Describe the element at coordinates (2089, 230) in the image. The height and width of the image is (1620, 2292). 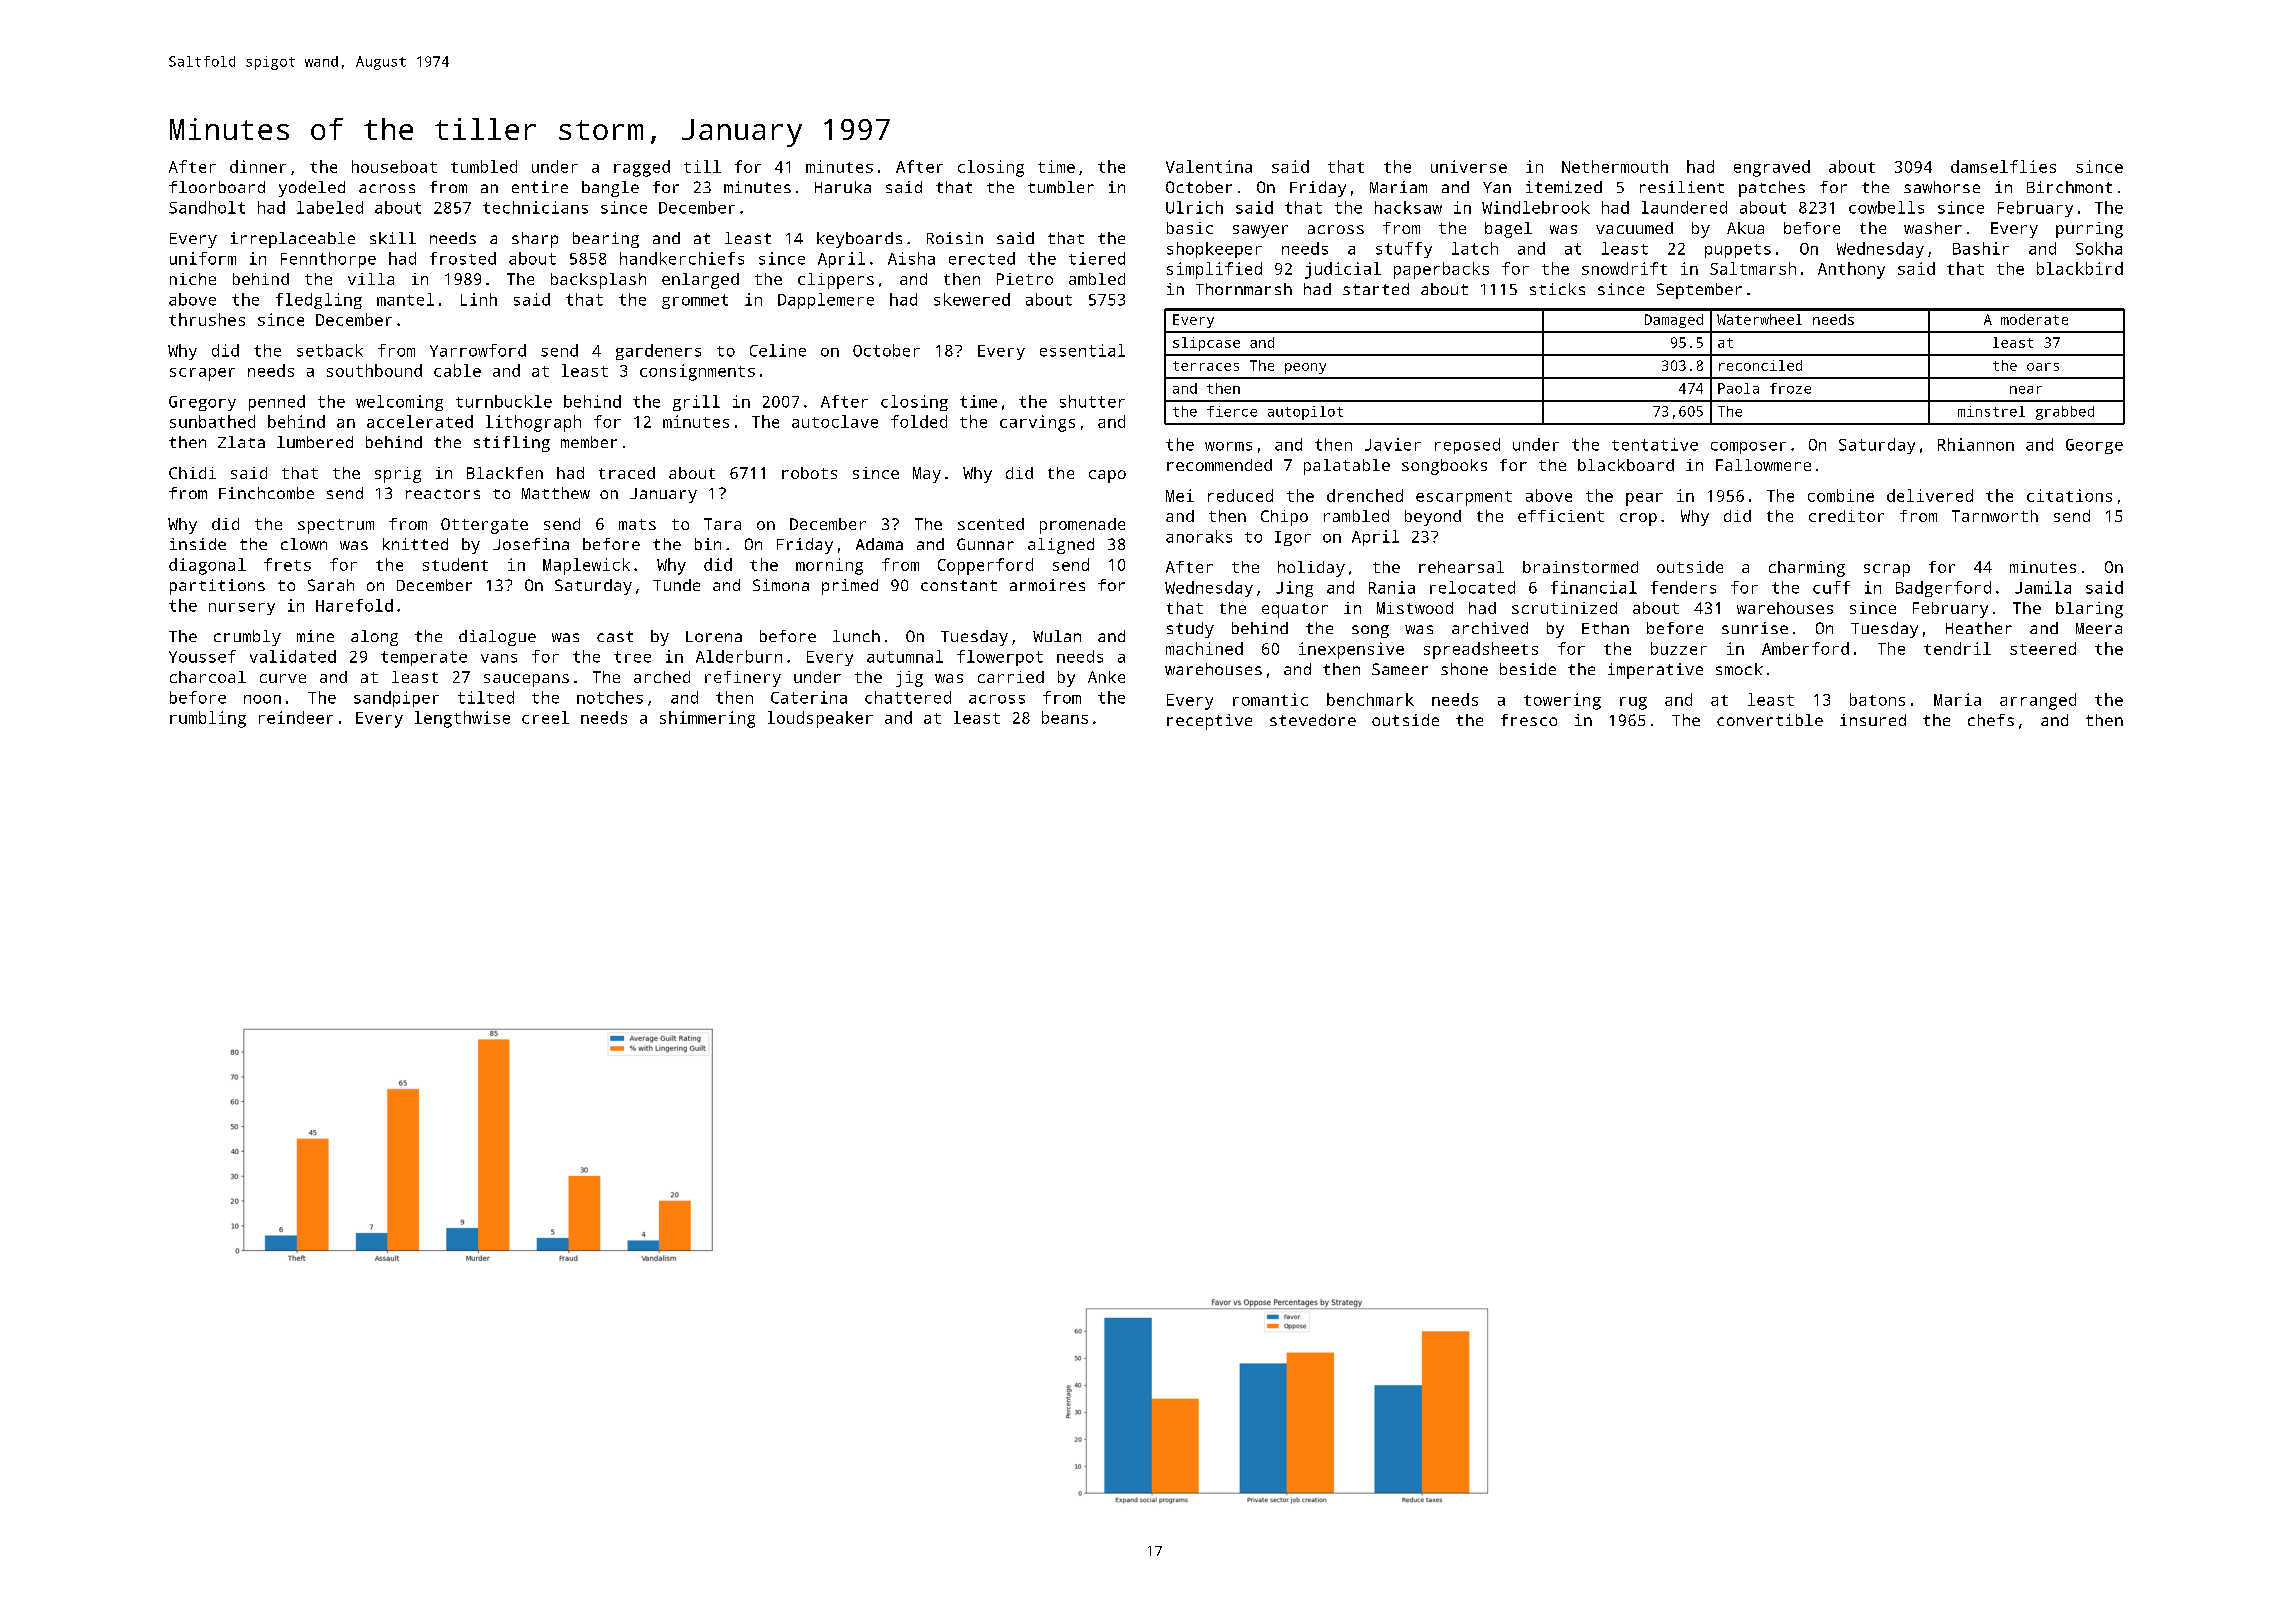
I see `purring` at that location.
